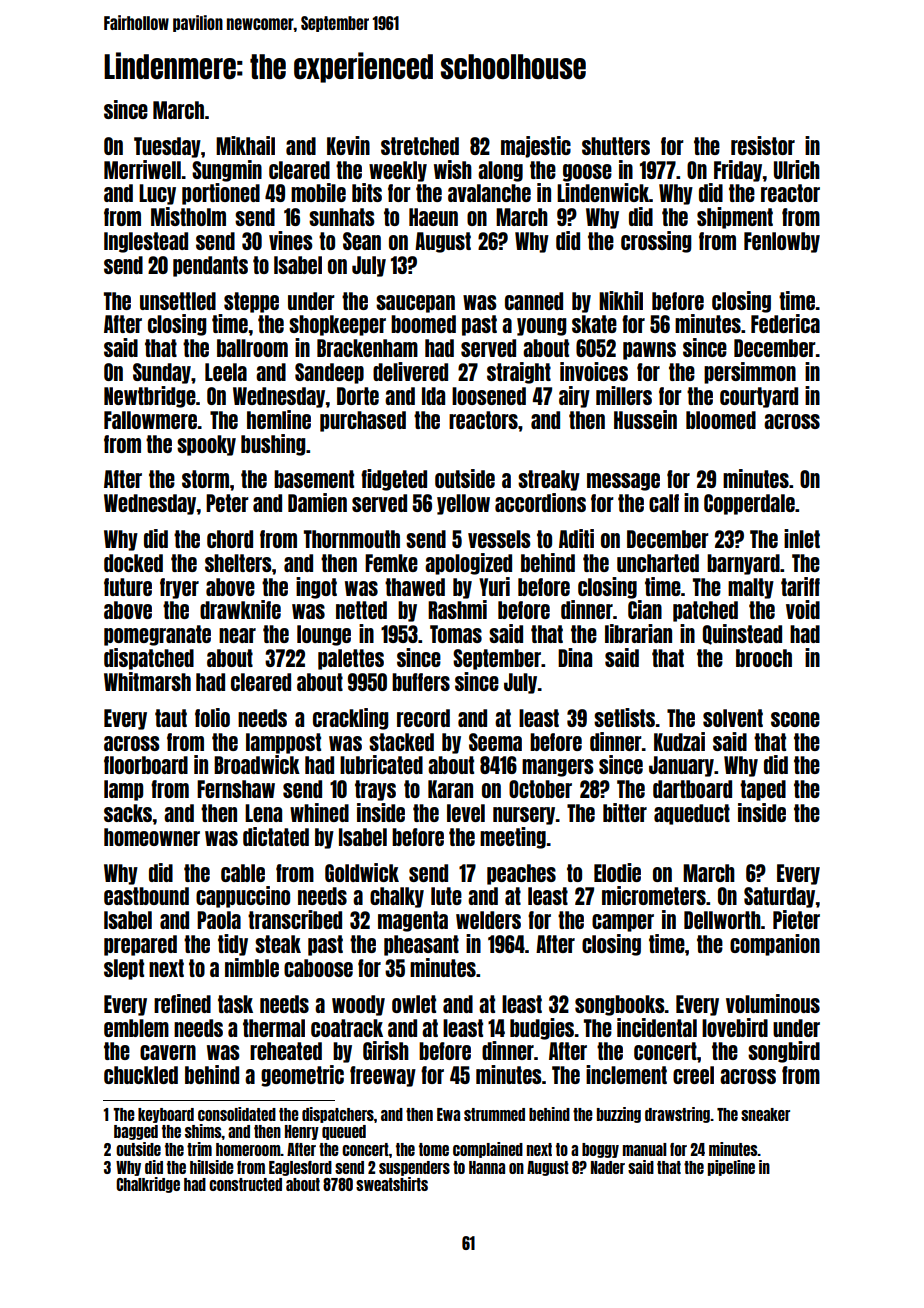 This screenshot has height=1308, width=924. I want to click on storm, so click(205, 479).
